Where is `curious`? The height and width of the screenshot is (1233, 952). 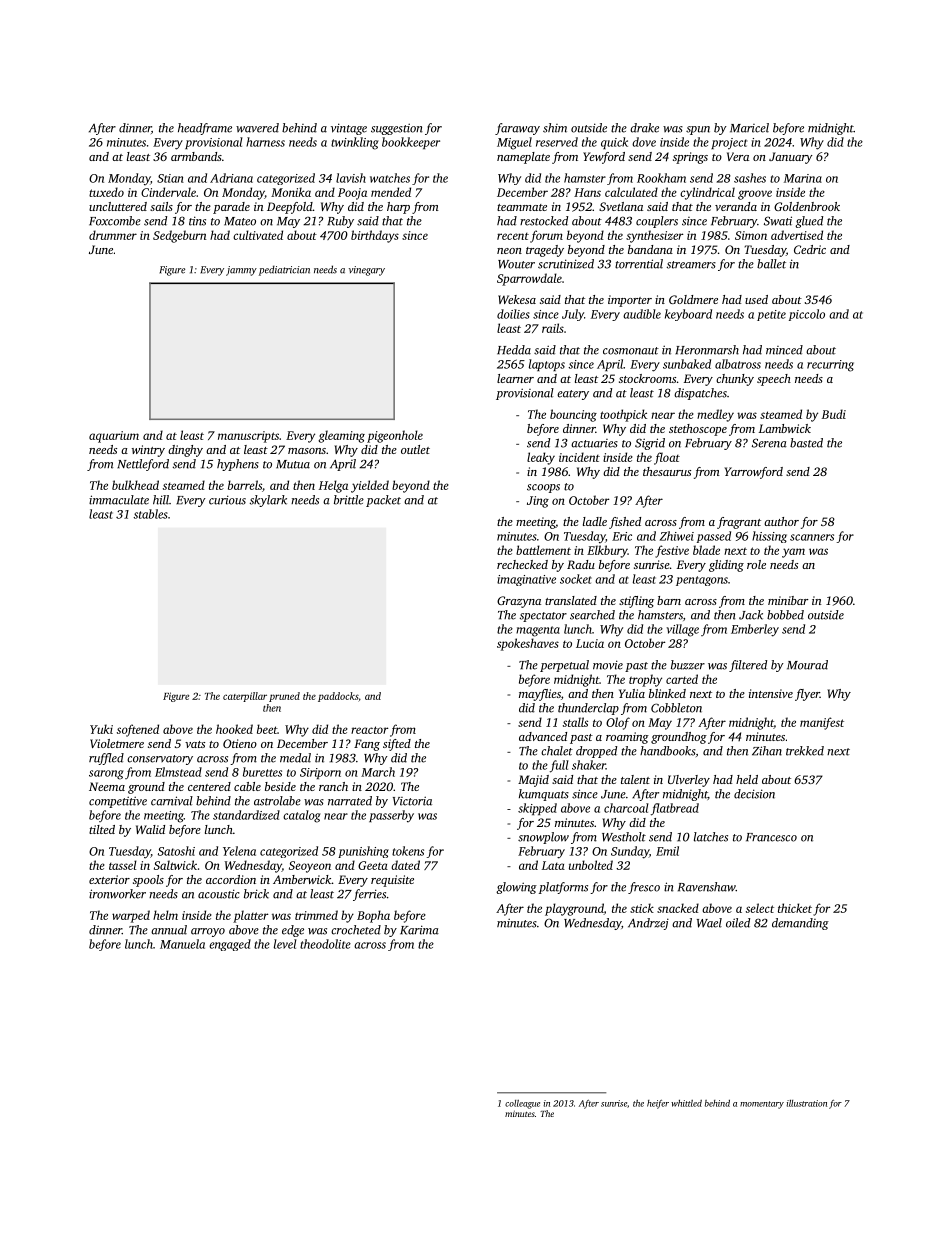 curious is located at coordinates (227, 500).
